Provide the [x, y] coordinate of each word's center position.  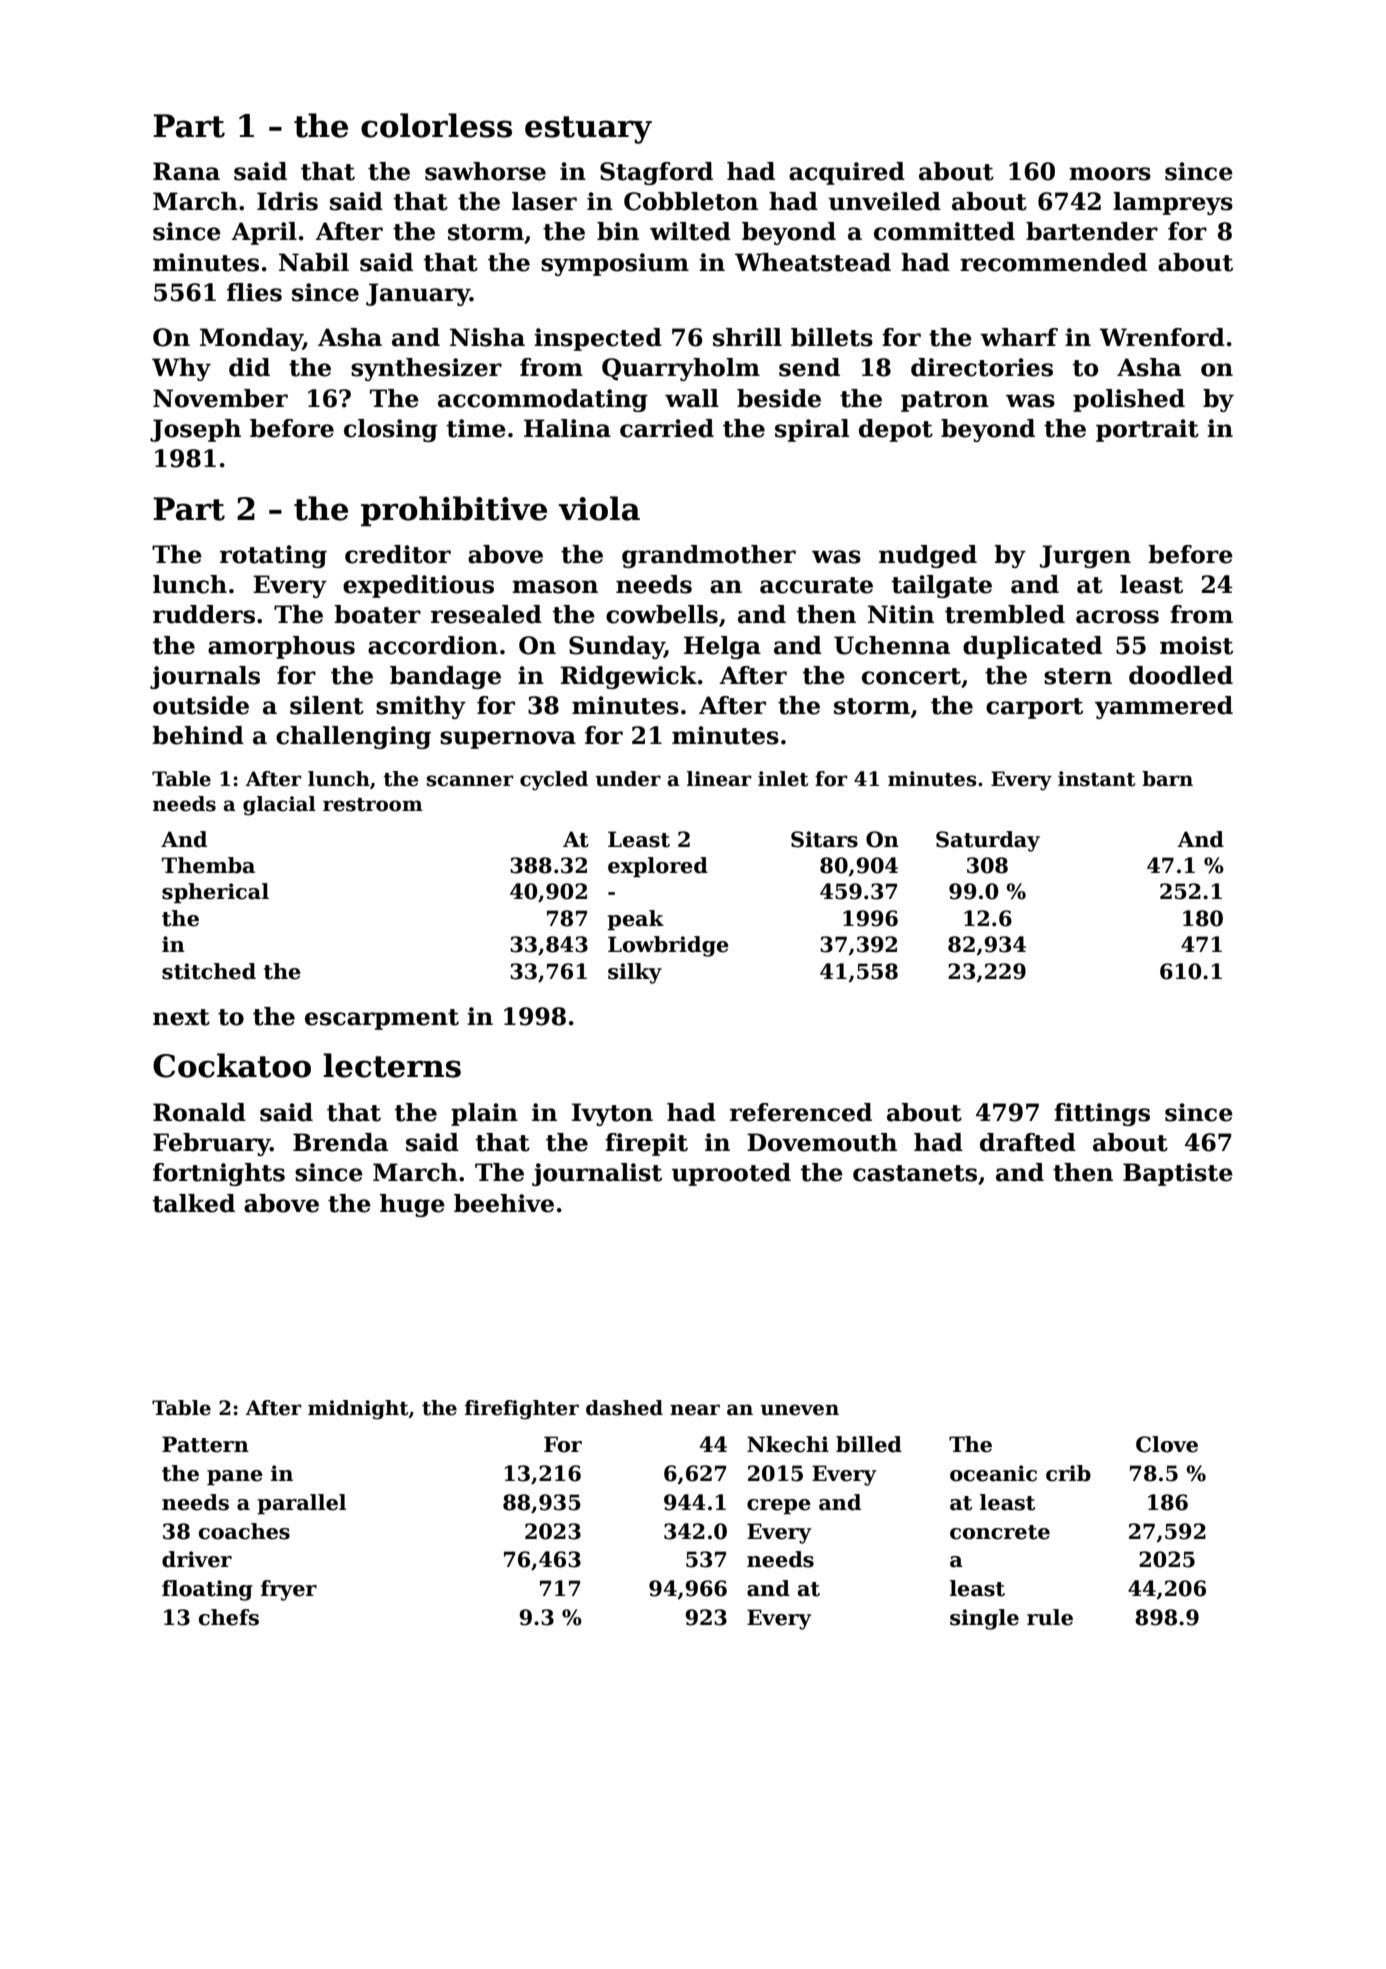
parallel [301, 1504]
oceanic [993, 1473]
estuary [588, 130]
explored [658, 867]
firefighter [522, 1410]
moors [1110, 174]
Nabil [314, 262]
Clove [1167, 1444]
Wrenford [1162, 337]
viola [599, 508]
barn [1167, 779]
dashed [624, 1408]
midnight [358, 1410]
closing [391, 430]
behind [198, 735]
